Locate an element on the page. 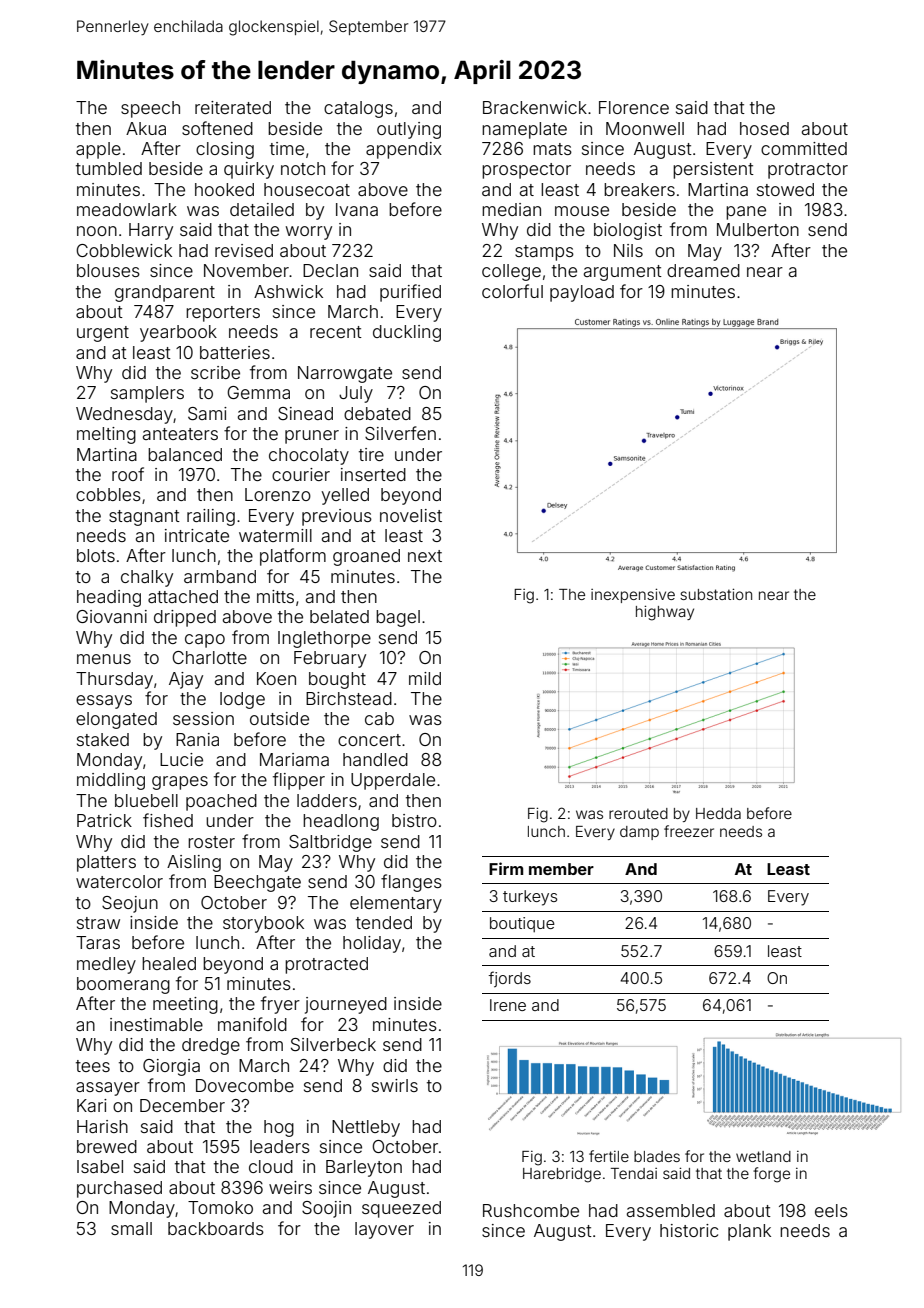  hosed is located at coordinates (764, 128).
